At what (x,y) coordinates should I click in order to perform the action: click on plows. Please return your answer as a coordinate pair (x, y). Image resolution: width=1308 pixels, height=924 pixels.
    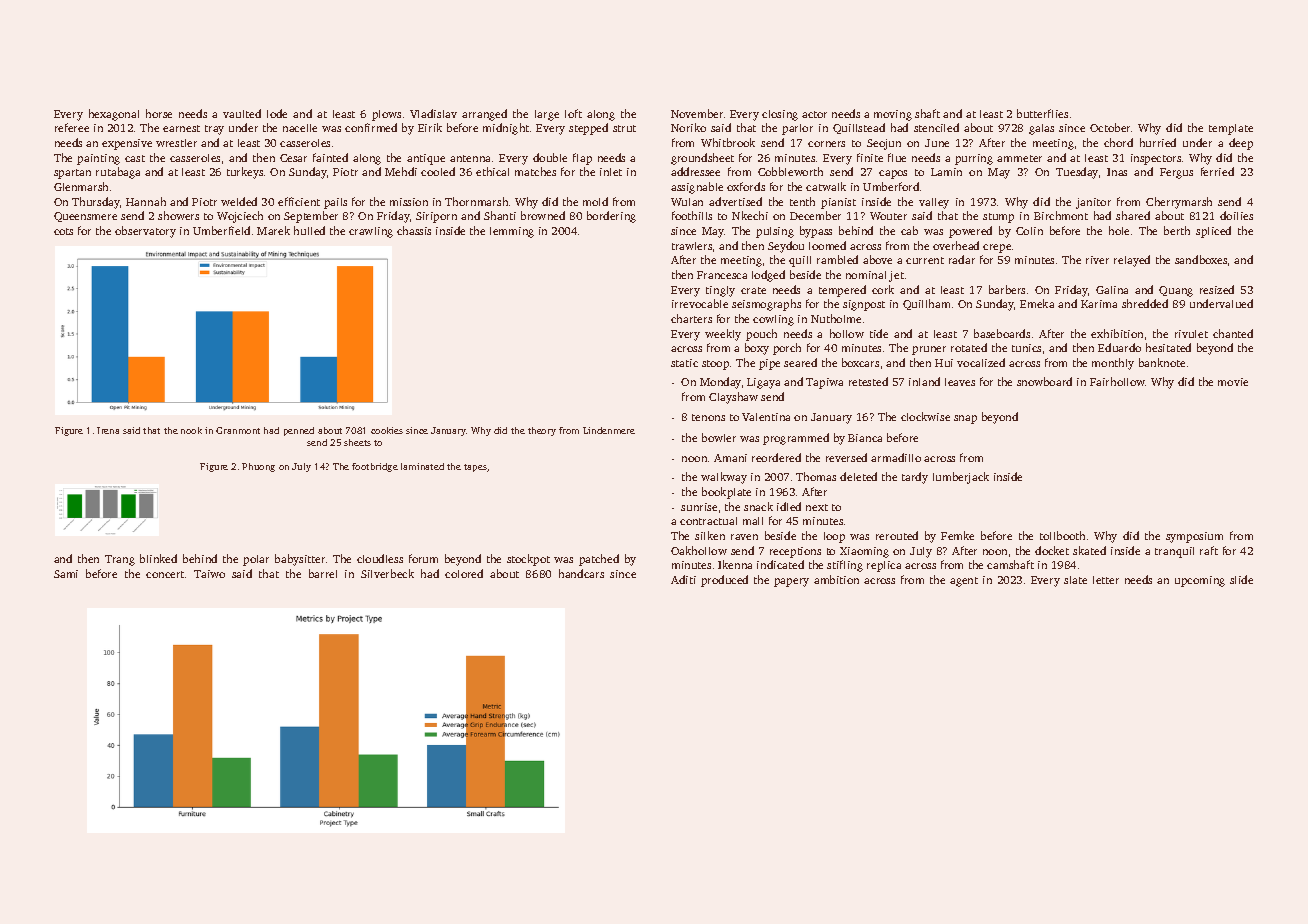
    Looking at the image, I should click on (386, 115).
